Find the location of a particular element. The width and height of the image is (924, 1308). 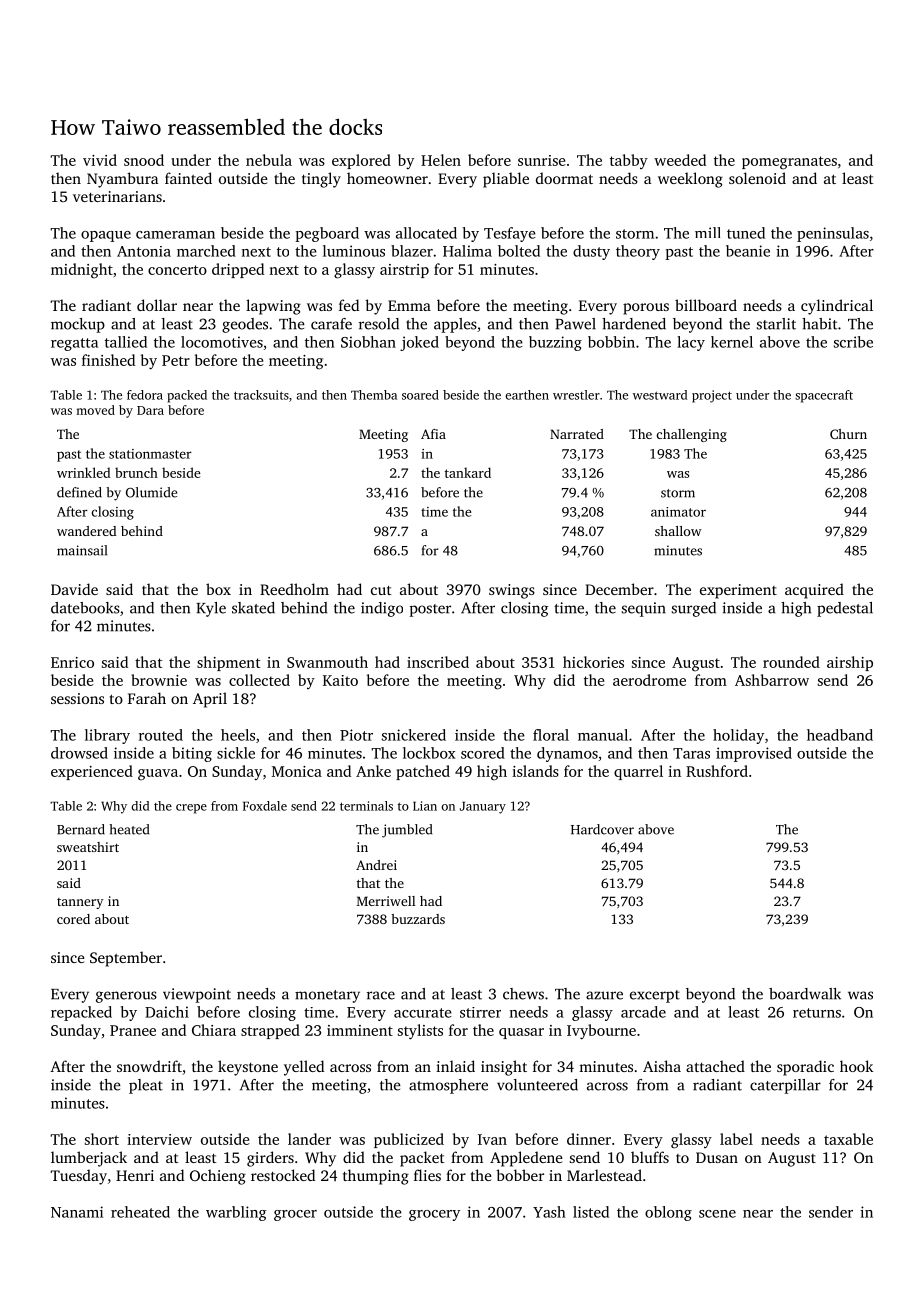

Helen is located at coordinates (441, 160).
